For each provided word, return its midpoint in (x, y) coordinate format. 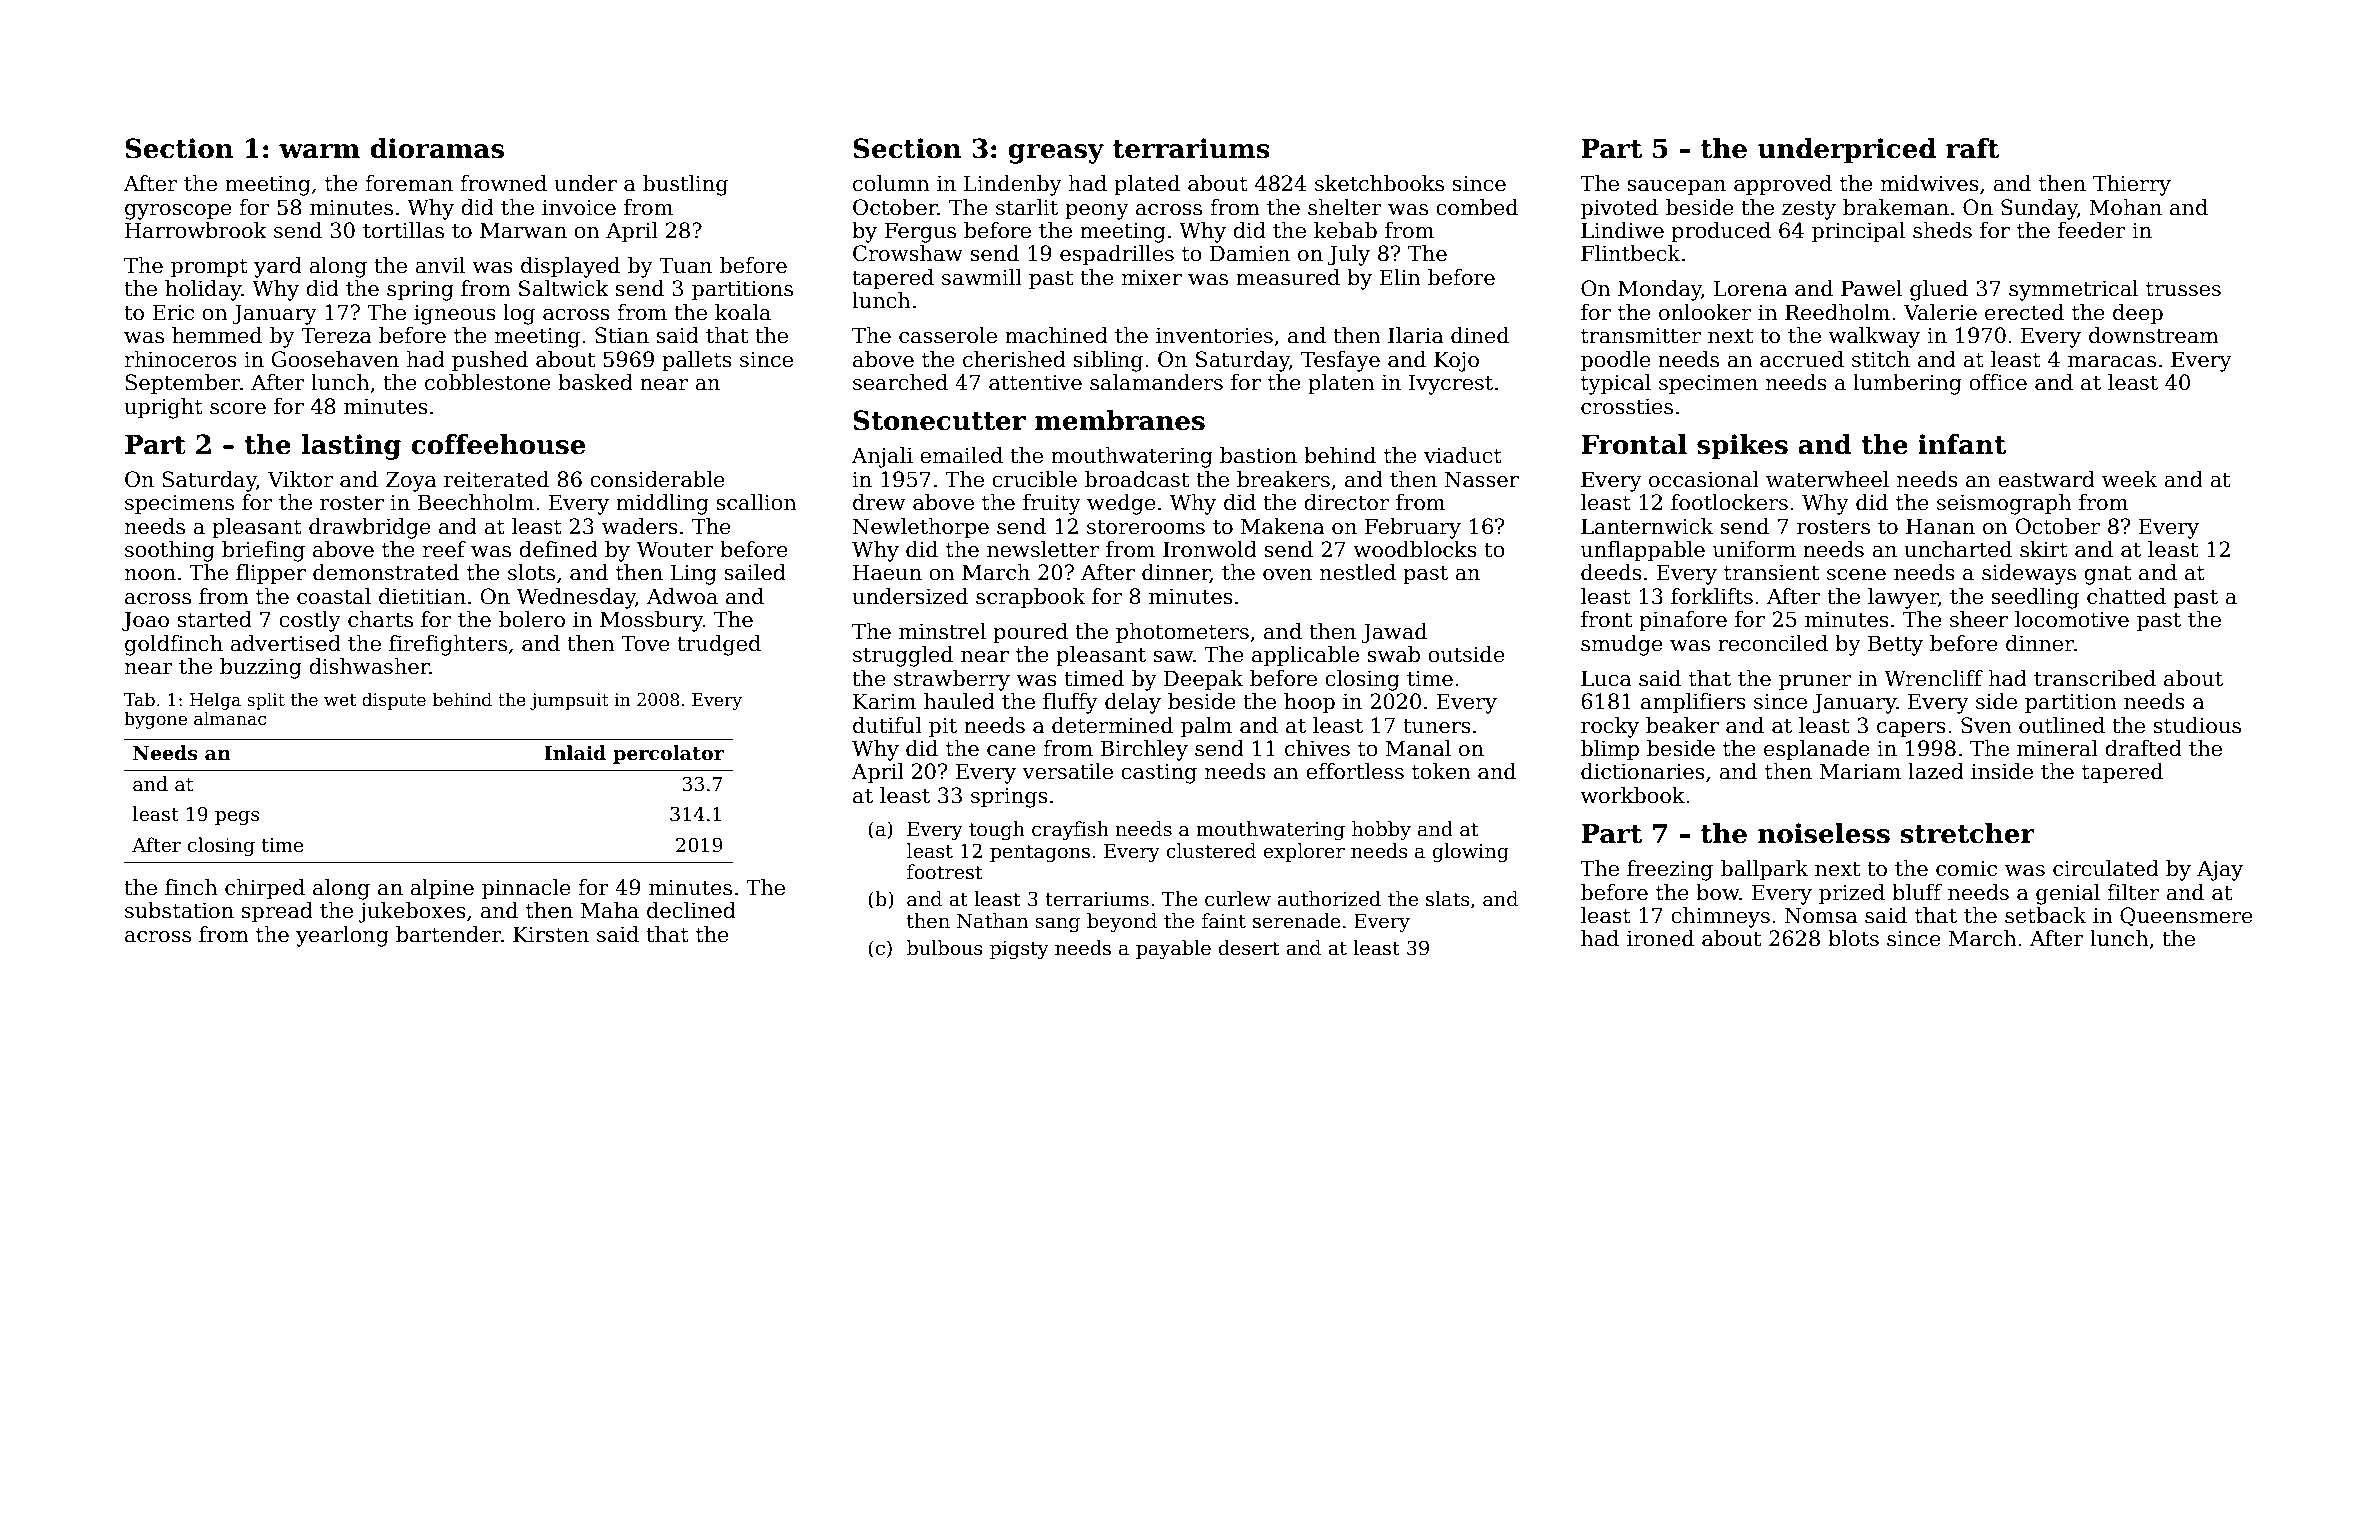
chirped (265, 889)
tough (997, 830)
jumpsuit (569, 701)
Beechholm (476, 502)
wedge (1121, 504)
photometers (1182, 633)
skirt (2044, 549)
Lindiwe (1622, 230)
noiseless (1824, 833)
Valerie (1940, 312)
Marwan (523, 230)
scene (1856, 575)
